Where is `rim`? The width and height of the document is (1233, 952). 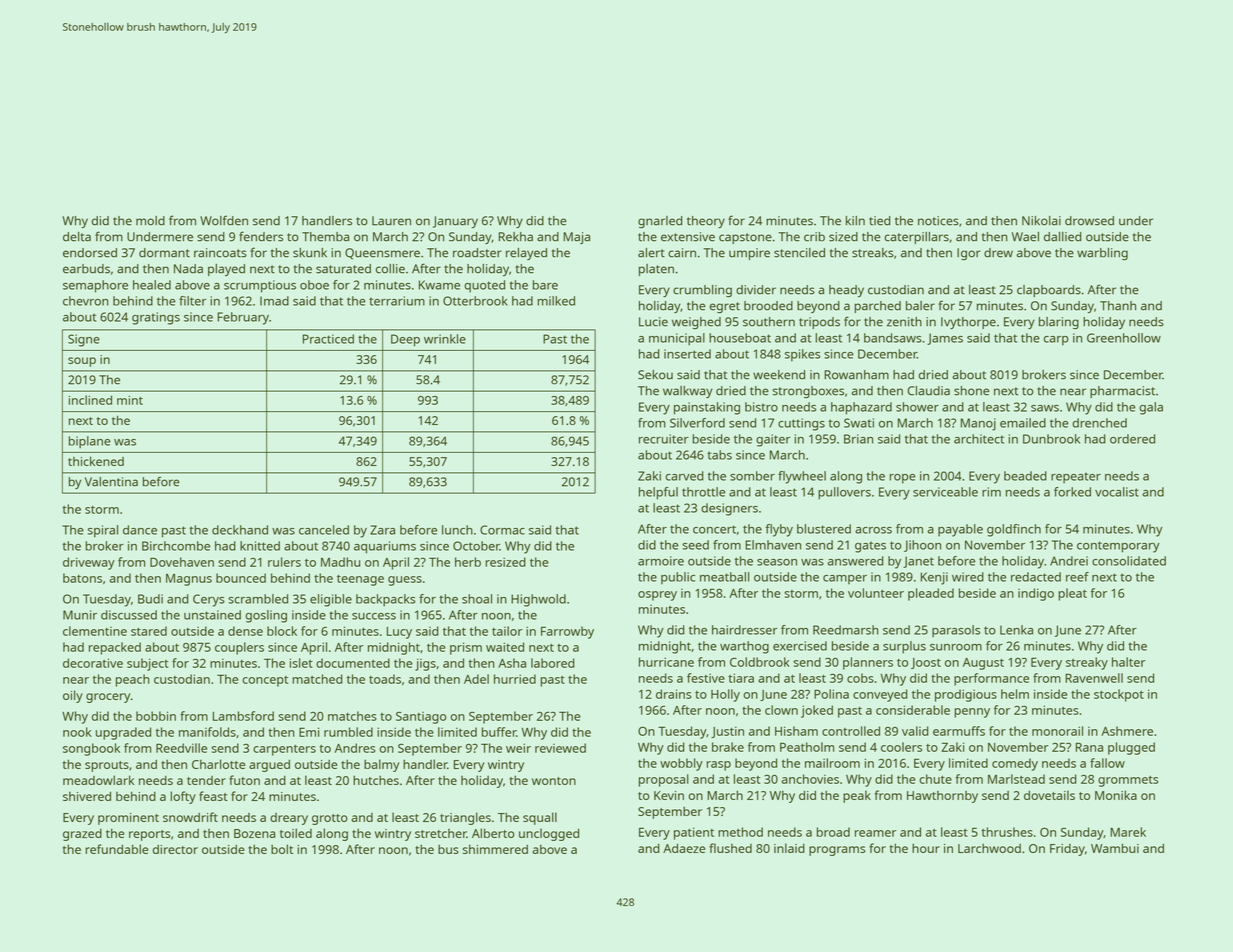 rim is located at coordinates (991, 492).
